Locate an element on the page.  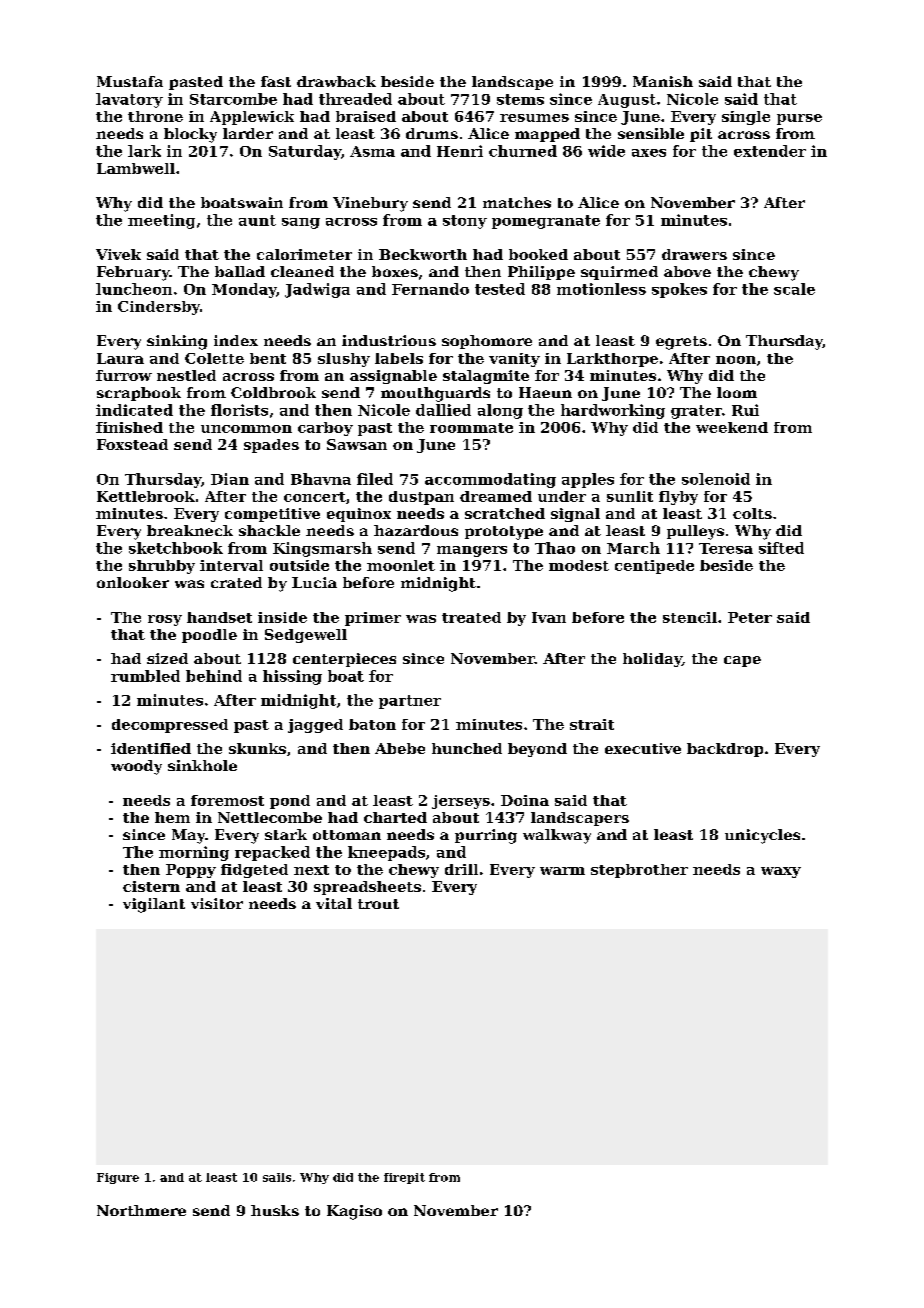
Figure is located at coordinates (118, 1178).
